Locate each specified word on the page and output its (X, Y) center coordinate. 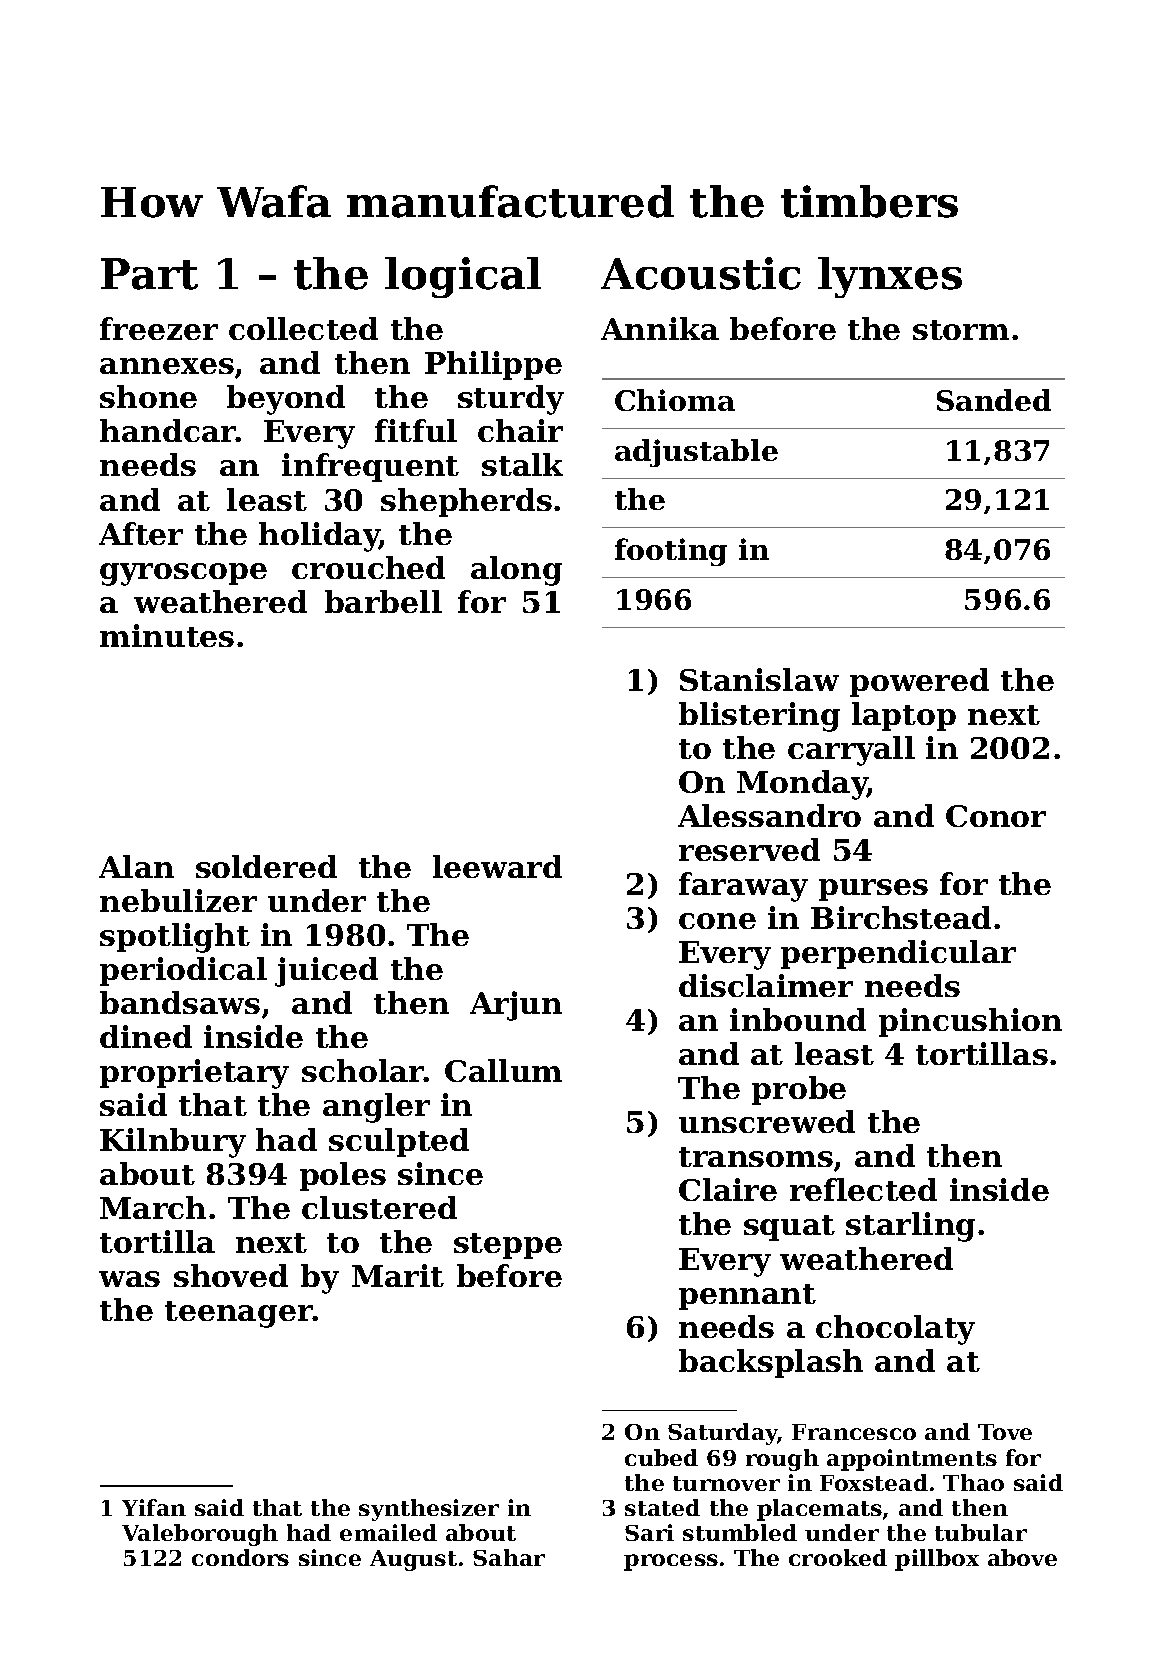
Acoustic (701, 273)
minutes (167, 635)
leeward (497, 866)
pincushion (970, 1022)
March (153, 1207)
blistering (759, 717)
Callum (503, 1070)
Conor (996, 816)
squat (789, 1228)
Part (149, 274)
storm (961, 330)
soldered (266, 866)
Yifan (154, 1507)
